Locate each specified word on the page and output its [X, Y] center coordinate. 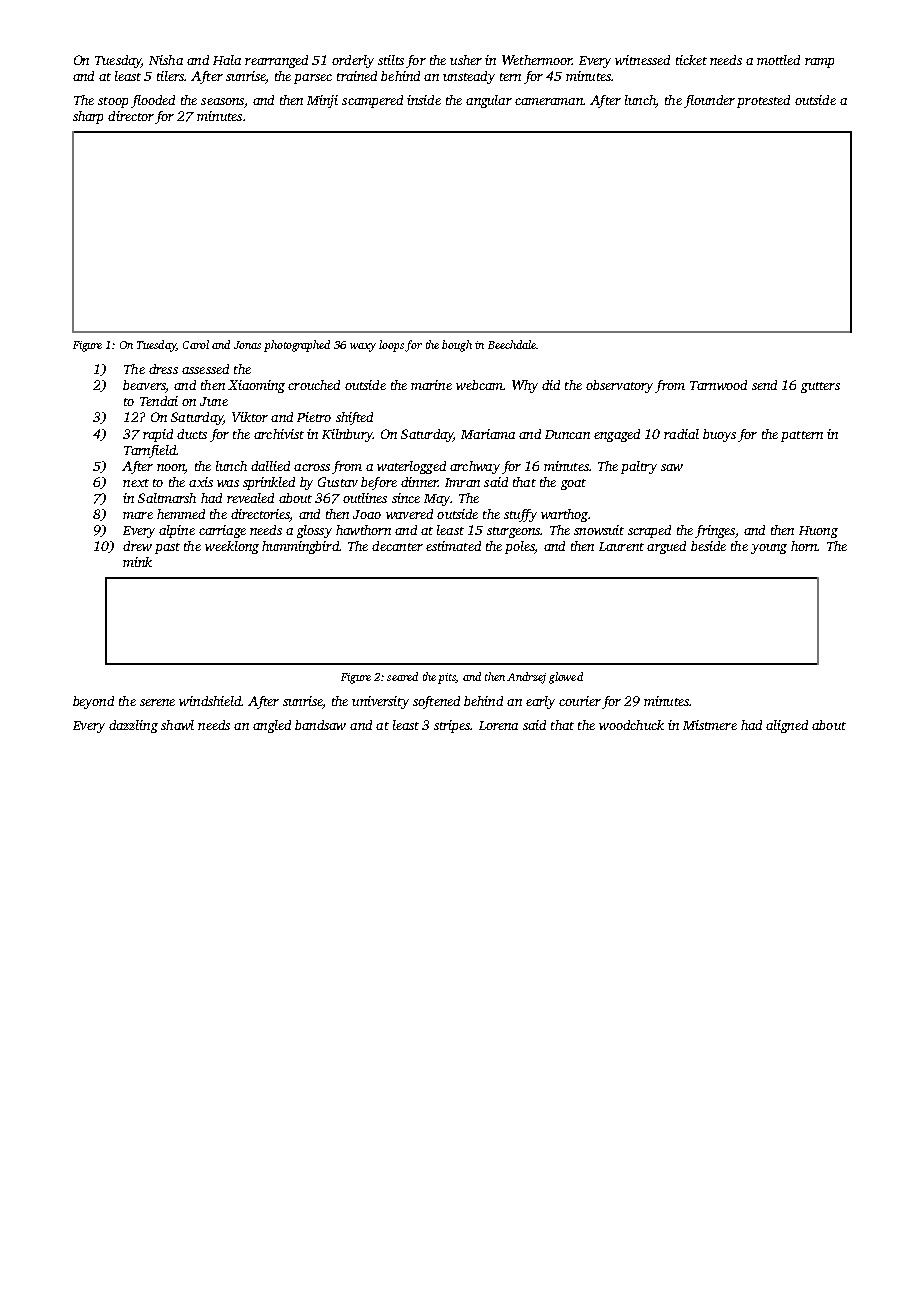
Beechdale [512, 344]
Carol [196, 344]
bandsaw [320, 725]
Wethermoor [537, 60]
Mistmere [710, 725]
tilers [170, 76]
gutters [820, 387]
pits [447, 678]
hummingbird [300, 547]
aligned [787, 726]
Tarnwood [718, 385]
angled [272, 726]
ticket [691, 60]
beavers [144, 386]
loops [391, 346]
